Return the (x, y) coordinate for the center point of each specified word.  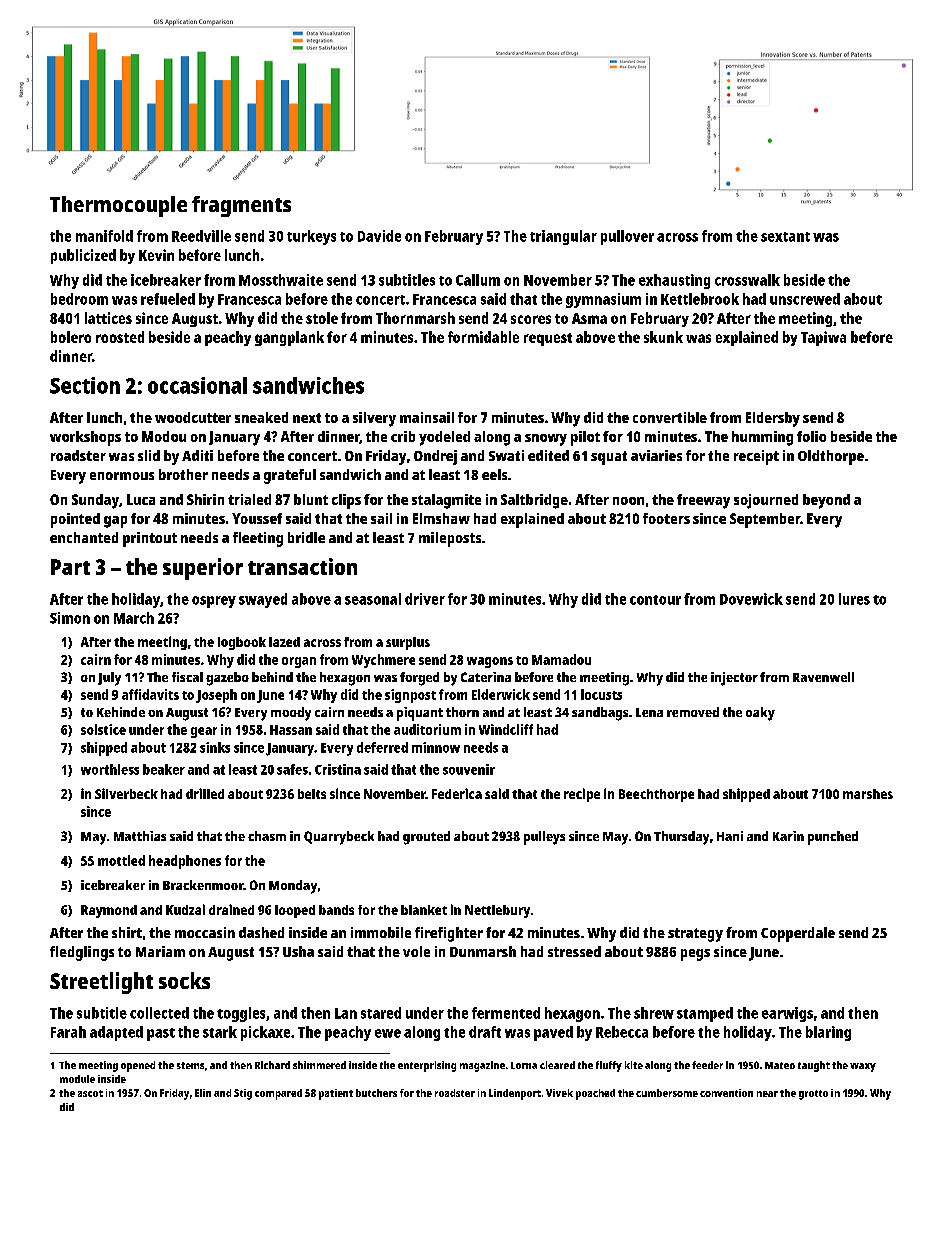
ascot (90, 1093)
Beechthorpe (656, 795)
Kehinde (121, 712)
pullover (627, 237)
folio (811, 436)
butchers (376, 1093)
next (307, 418)
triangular (563, 237)
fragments (241, 206)
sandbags (600, 714)
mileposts (450, 539)
